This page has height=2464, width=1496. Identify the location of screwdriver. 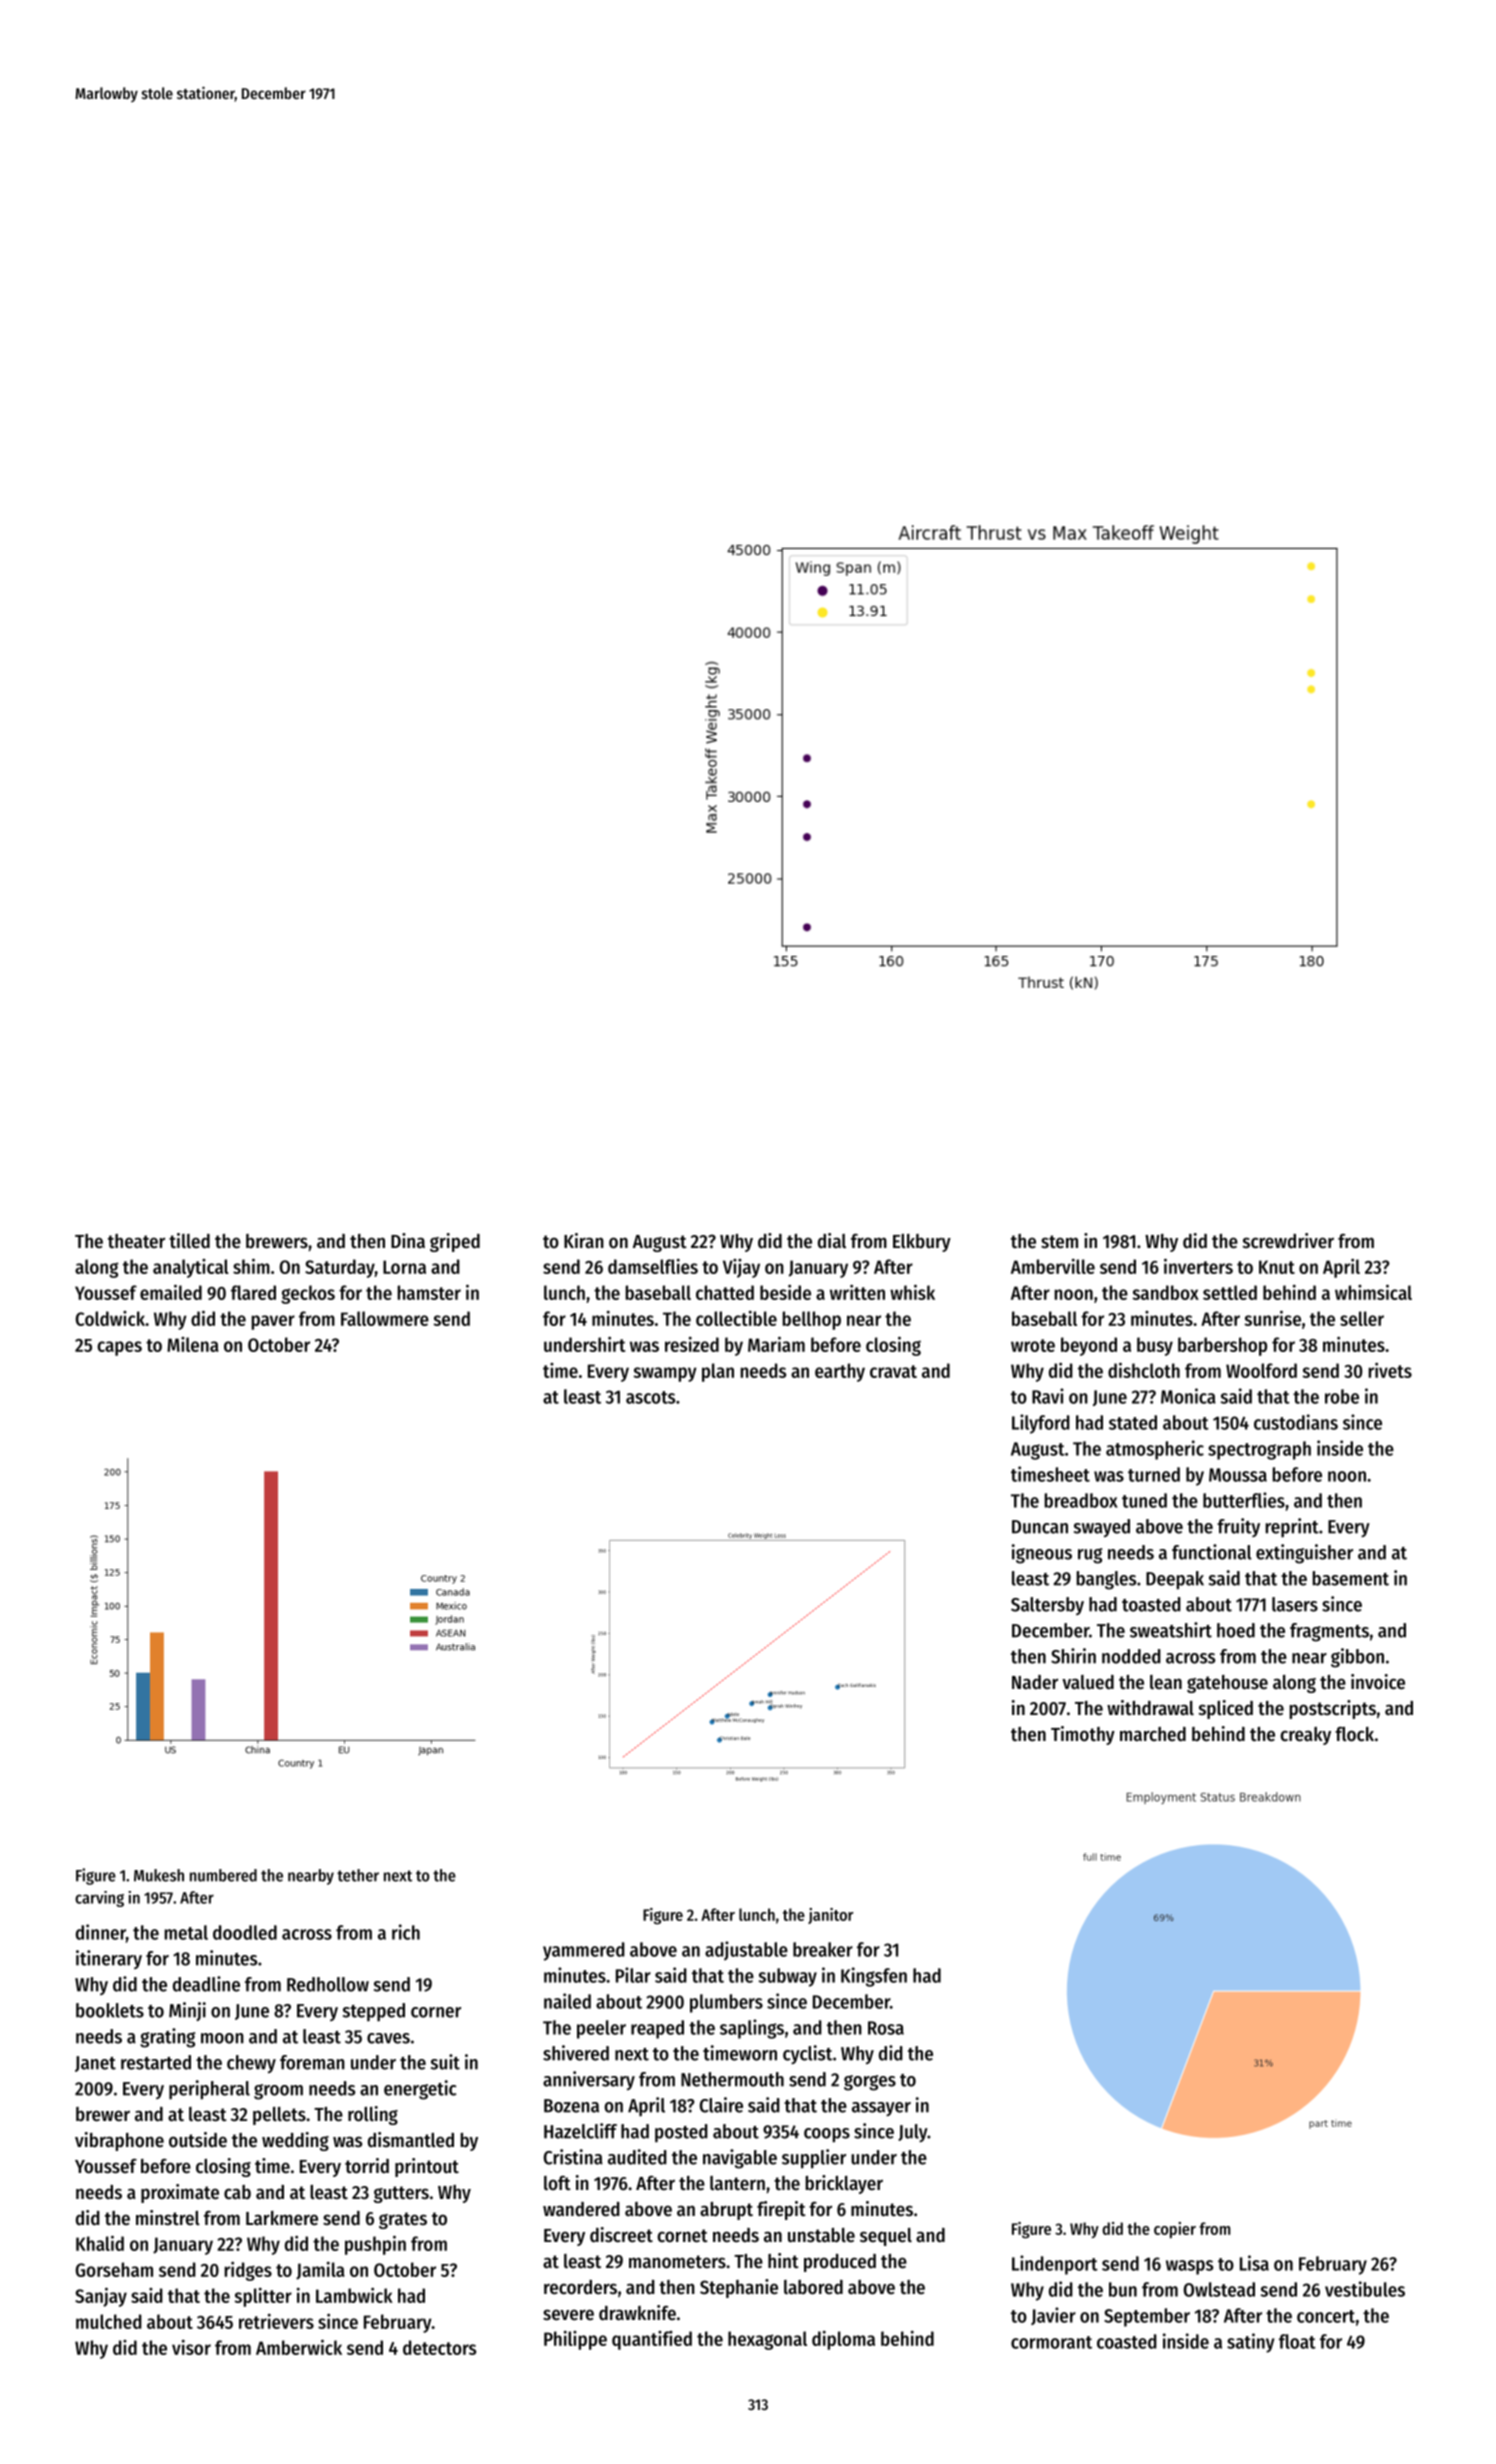
(1288, 1241).
